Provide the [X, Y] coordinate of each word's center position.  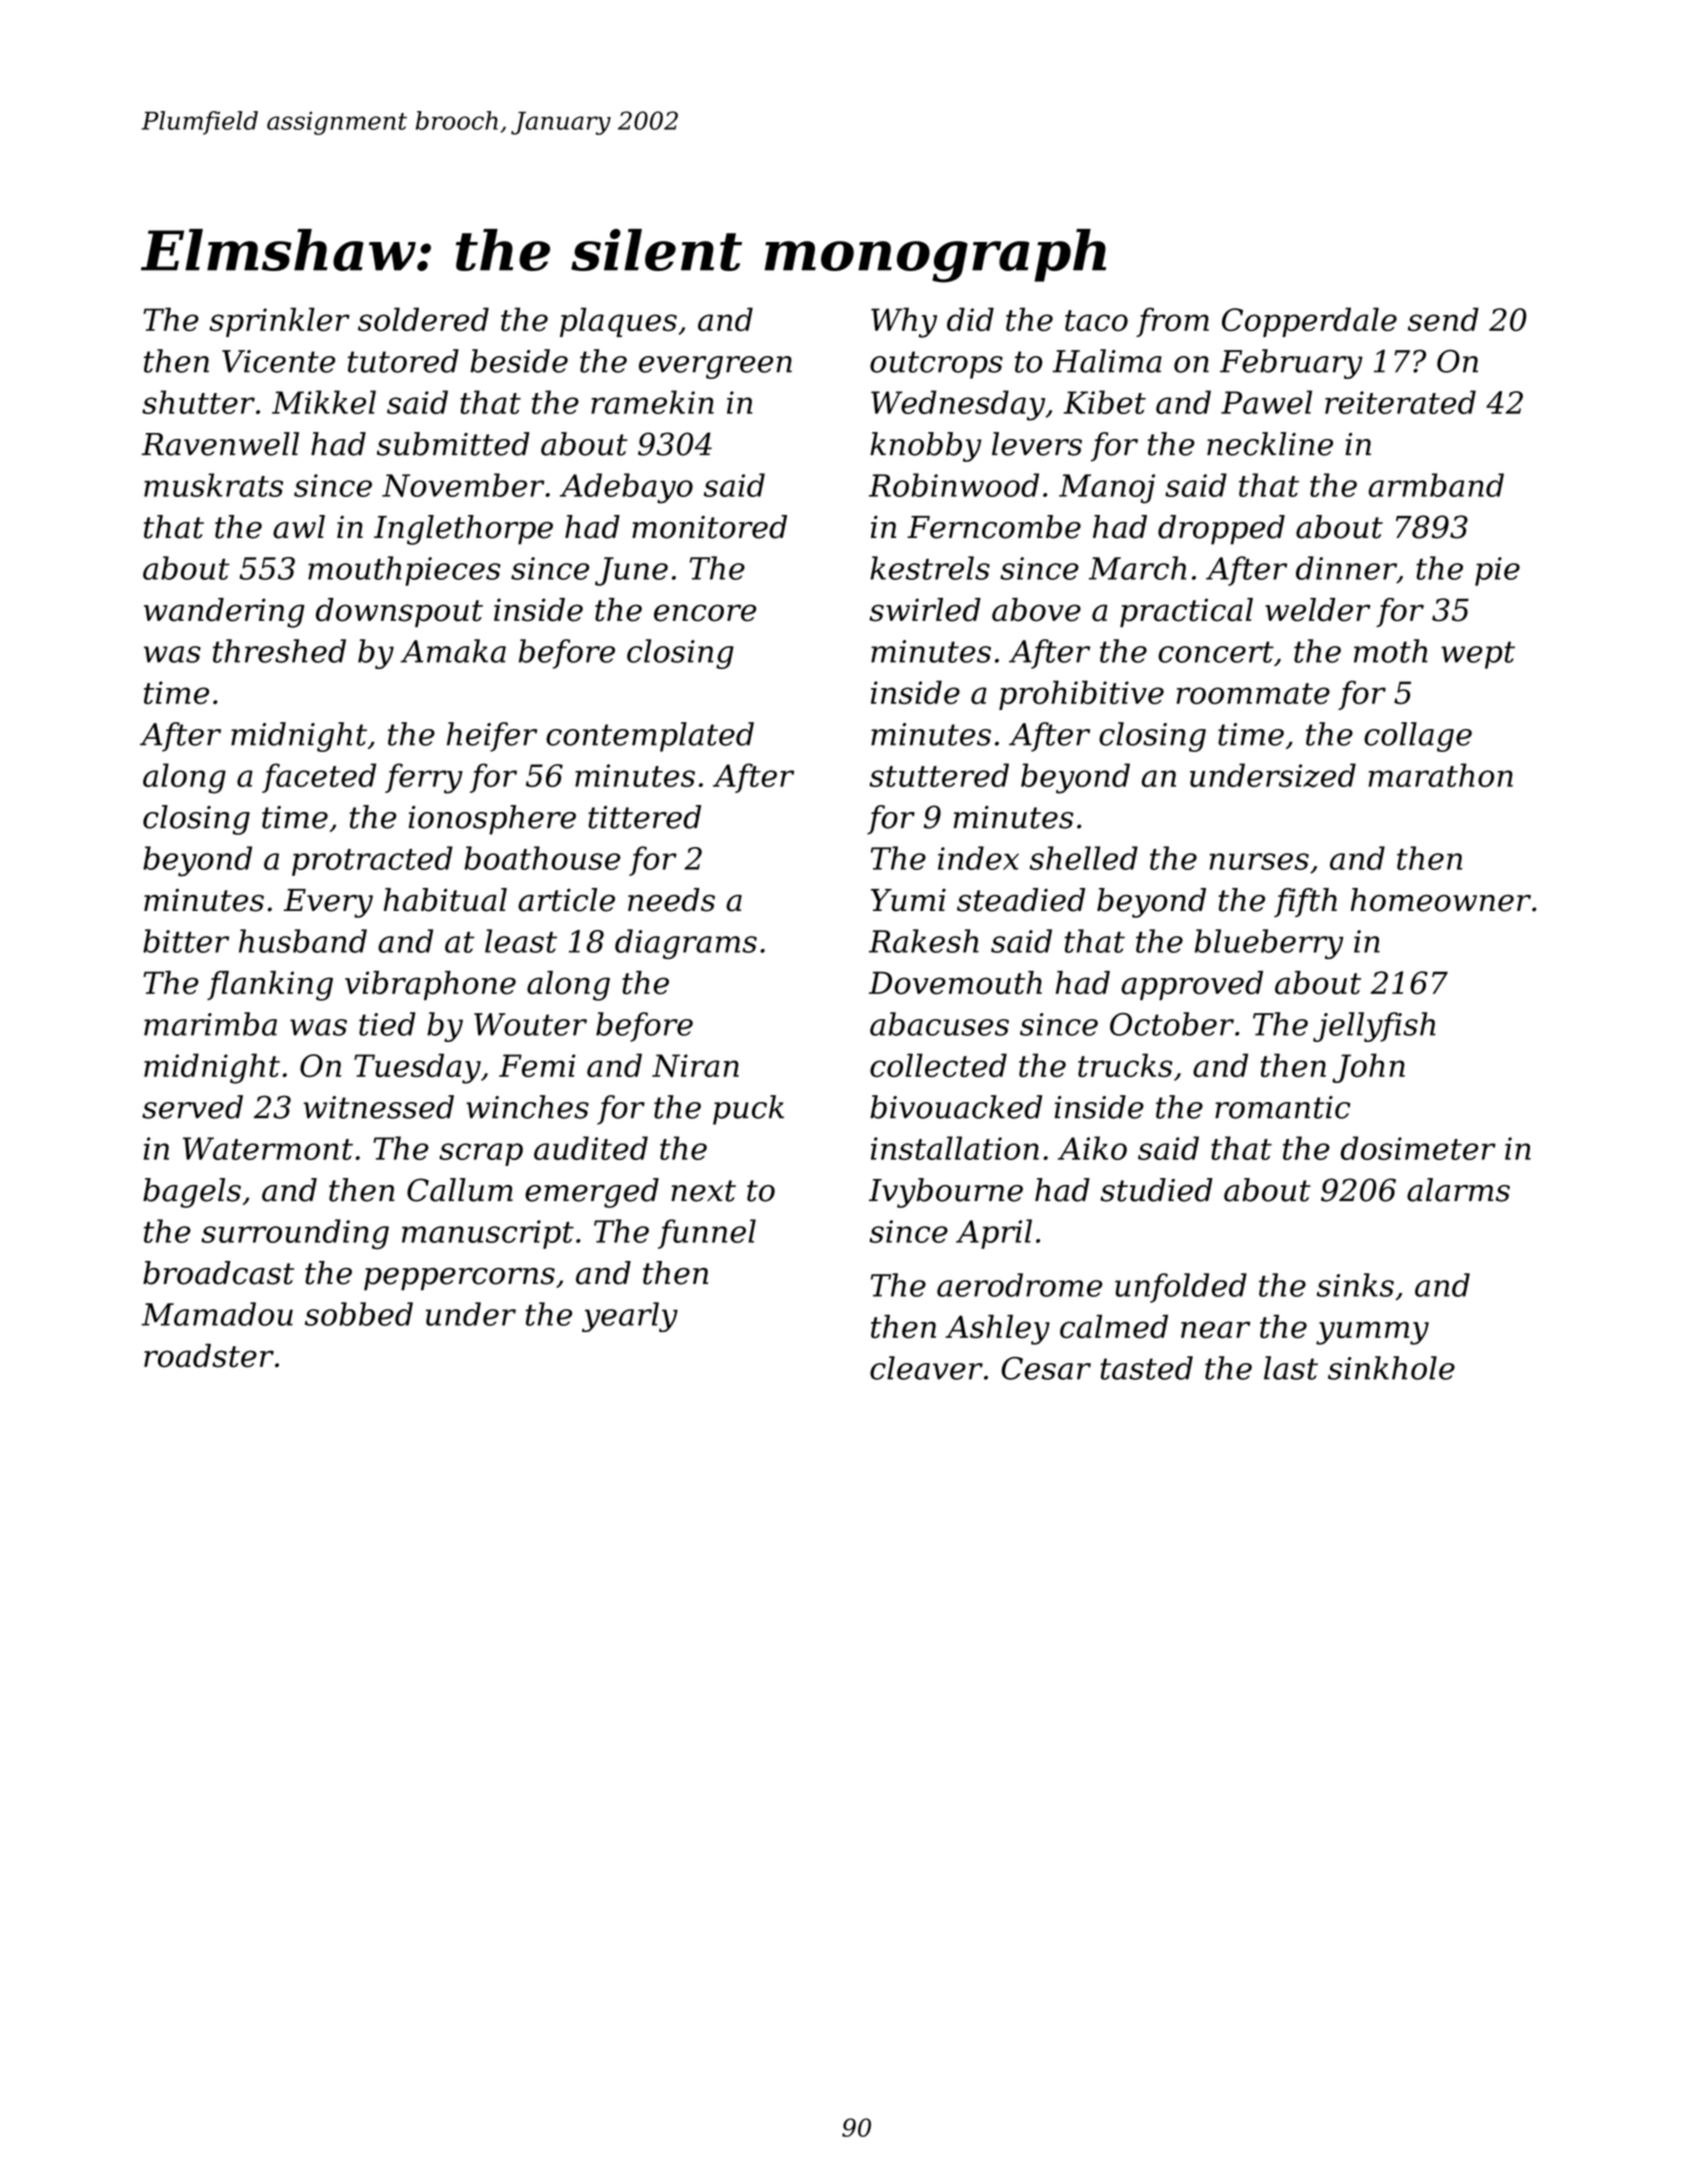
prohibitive [1081, 695]
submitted [453, 444]
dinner [1346, 568]
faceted [319, 778]
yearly [630, 1317]
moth [1391, 651]
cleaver [926, 1368]
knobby [926, 447]
